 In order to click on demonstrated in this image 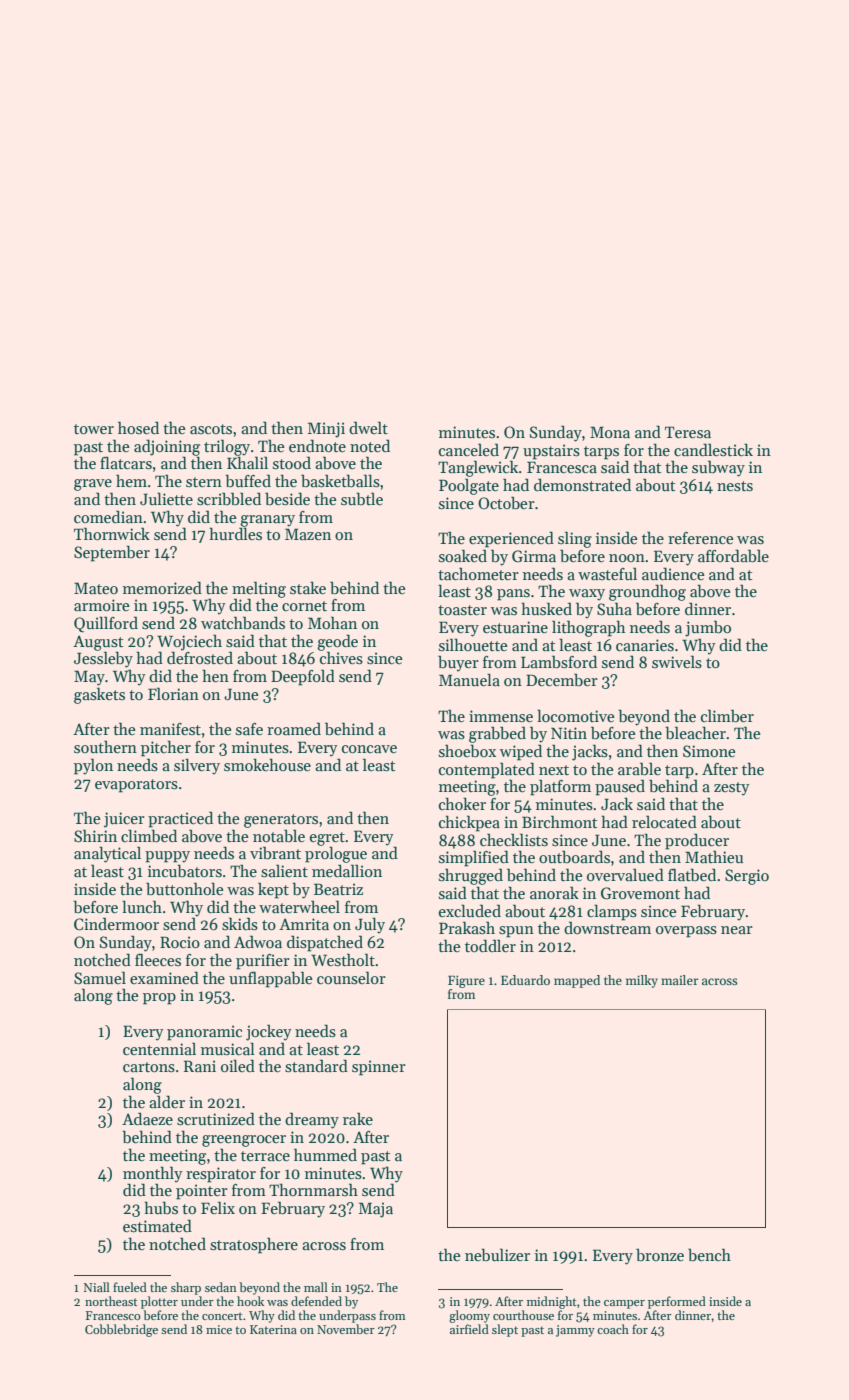, I will do `click(582, 485)`.
